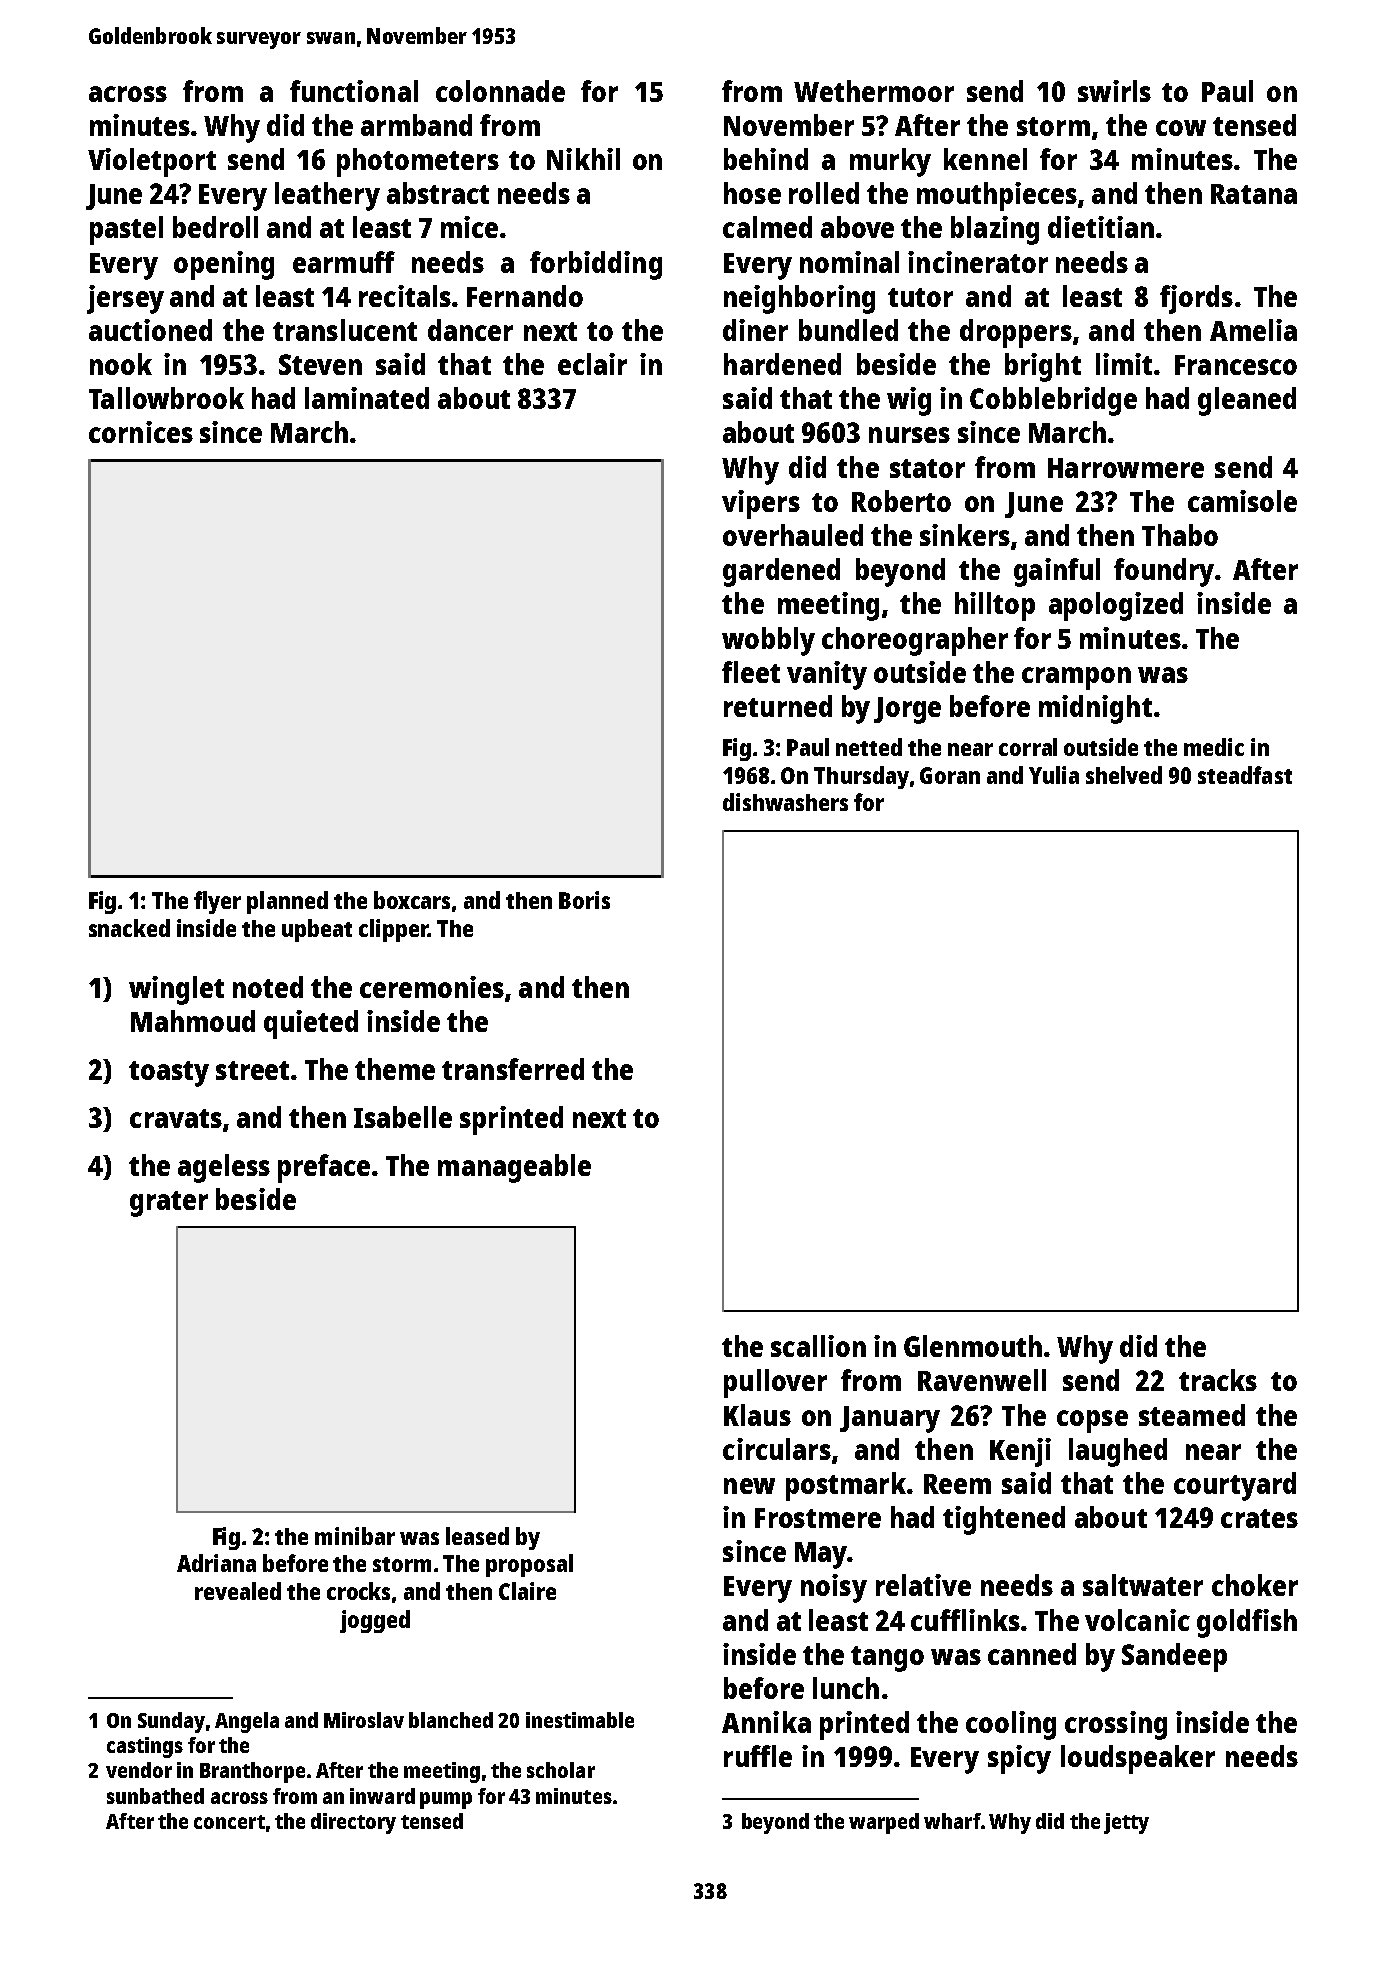 Image resolution: width=1386 pixels, height=1969 pixels. I want to click on Wethermoor, so click(874, 91).
